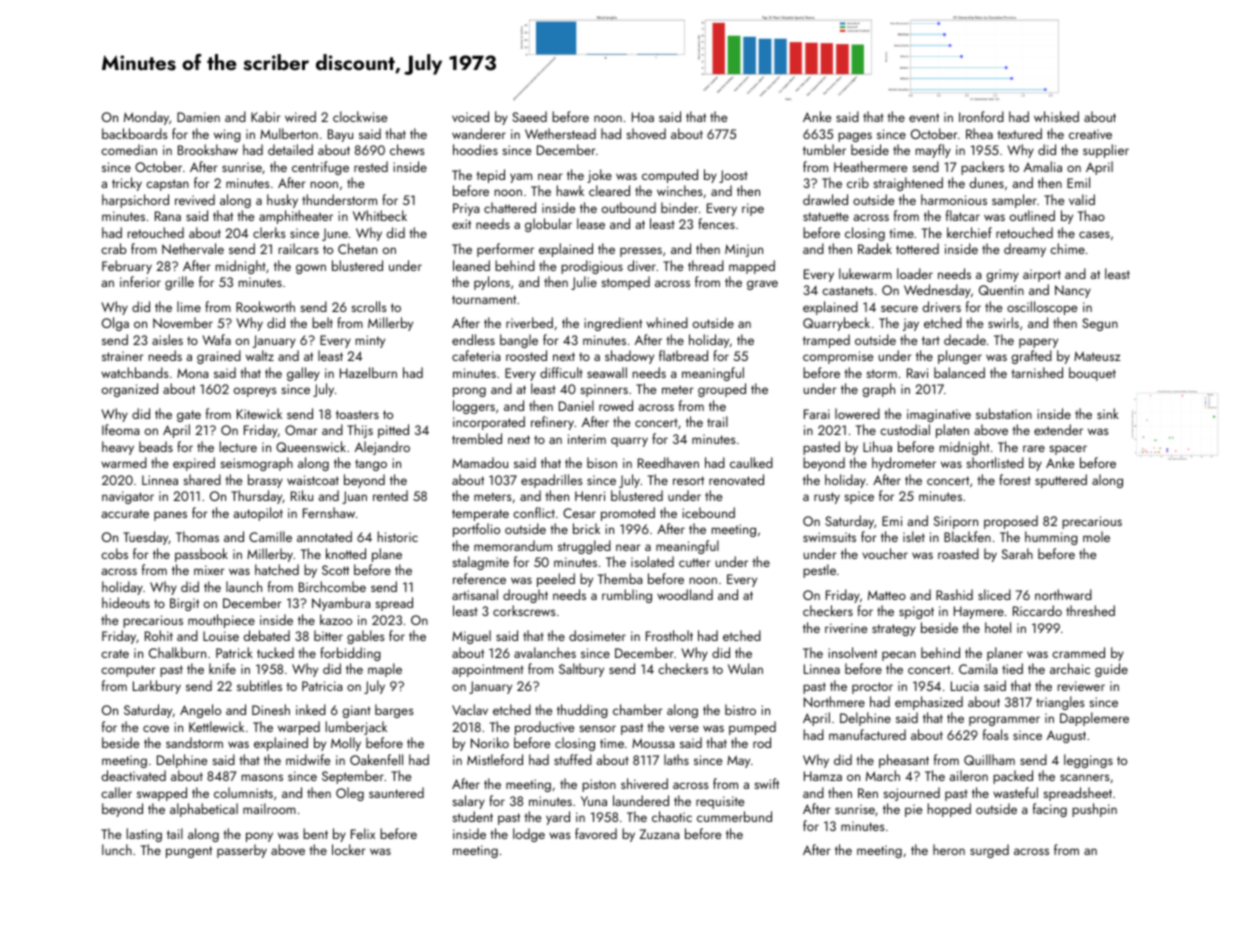  Describe the element at coordinates (332, 586) in the page. I see `Birchcombe` at that location.
